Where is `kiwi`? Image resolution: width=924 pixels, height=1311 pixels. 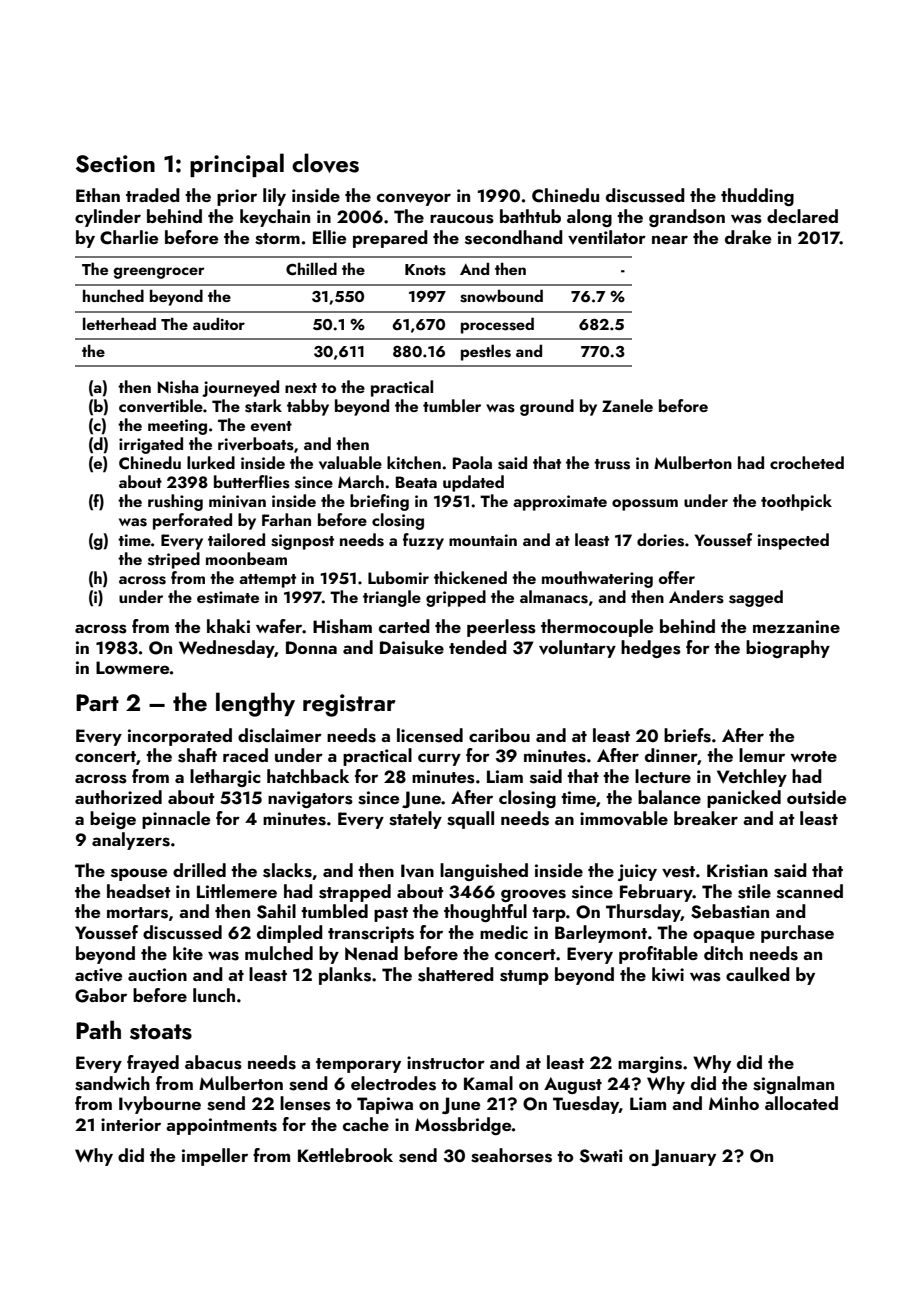 kiwi is located at coordinates (668, 974).
